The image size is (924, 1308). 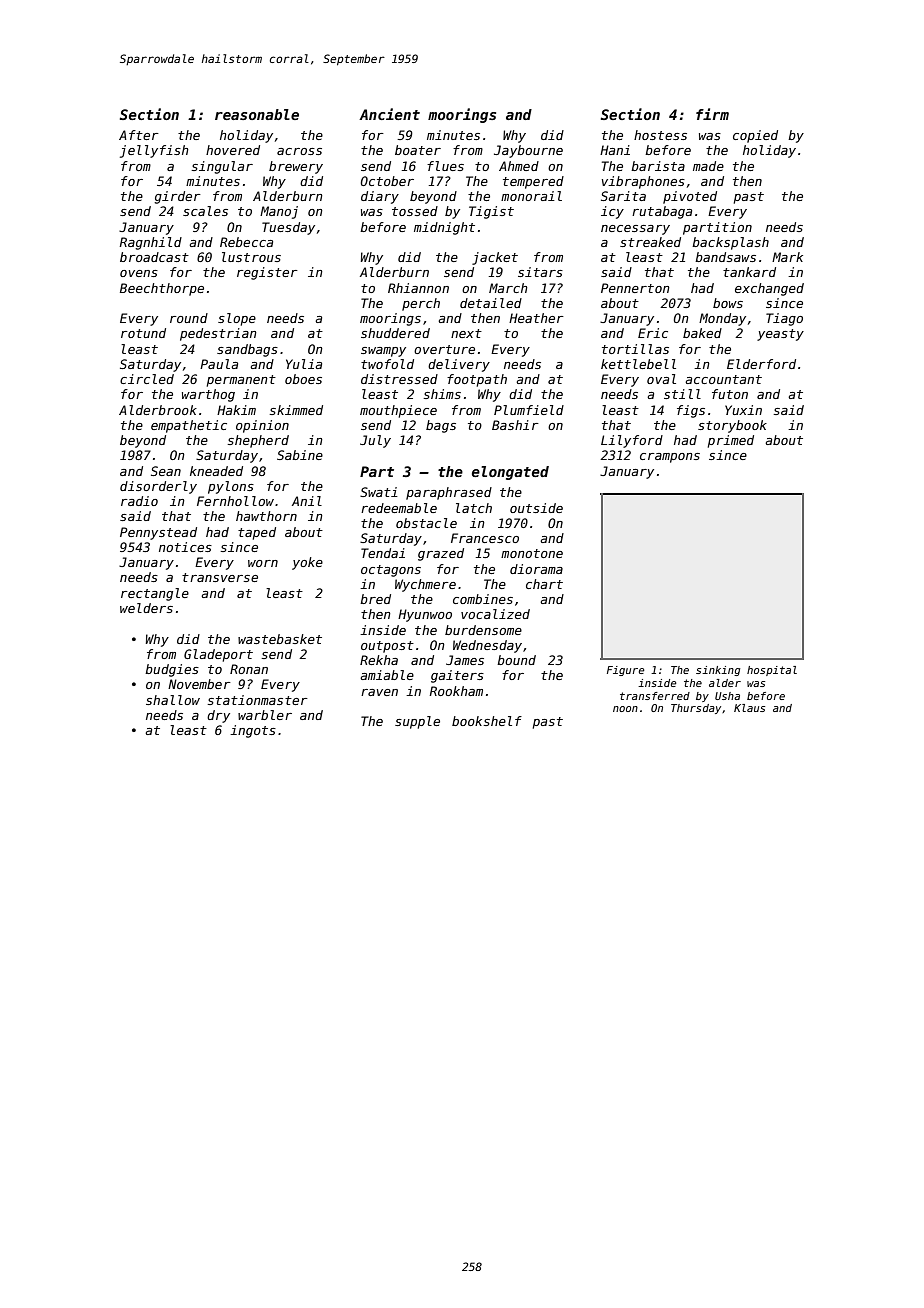 I want to click on After, so click(x=139, y=135).
